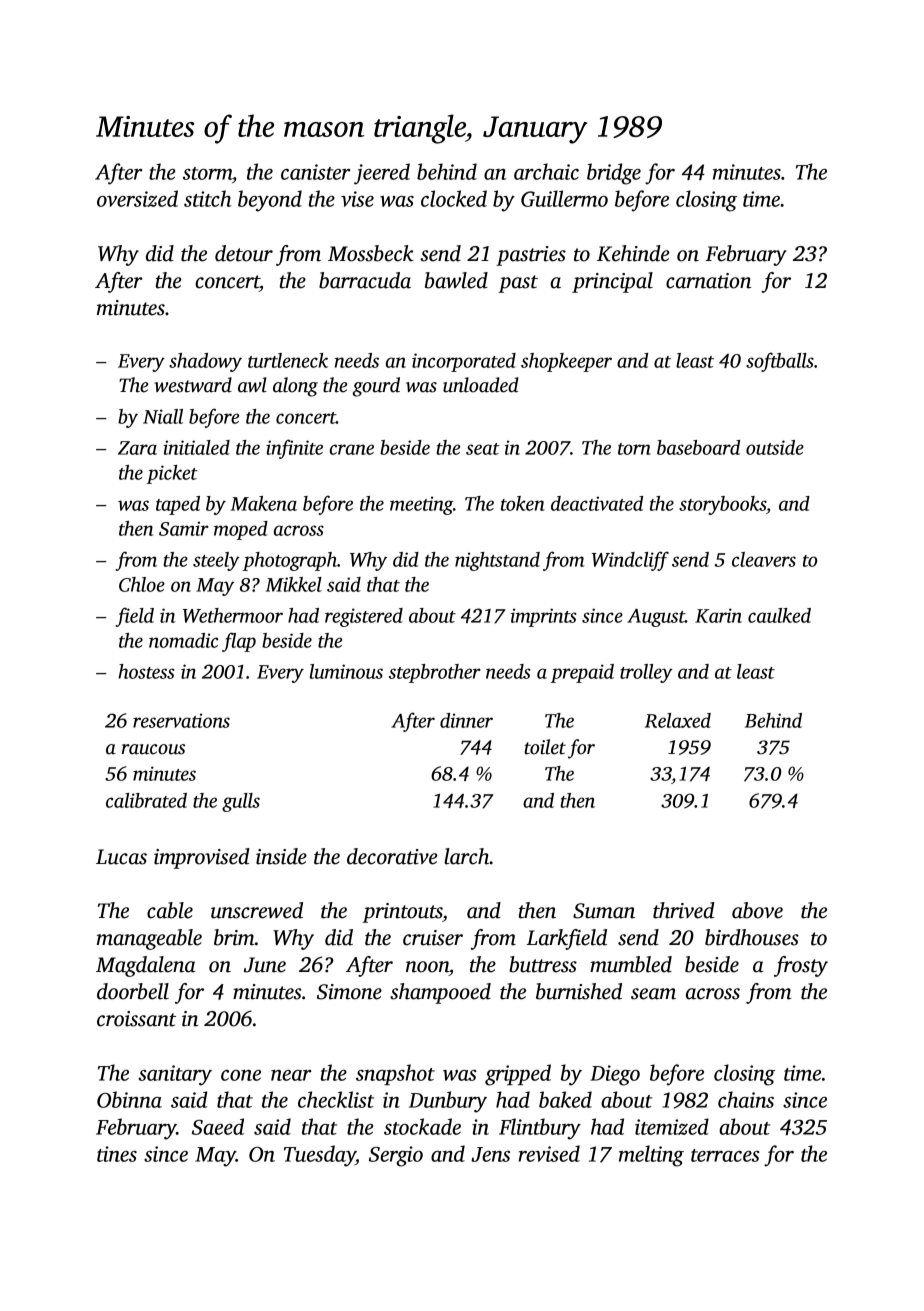 Image resolution: width=924 pixels, height=1311 pixels. Describe the element at coordinates (207, 173) in the page. I see `storm` at that location.
